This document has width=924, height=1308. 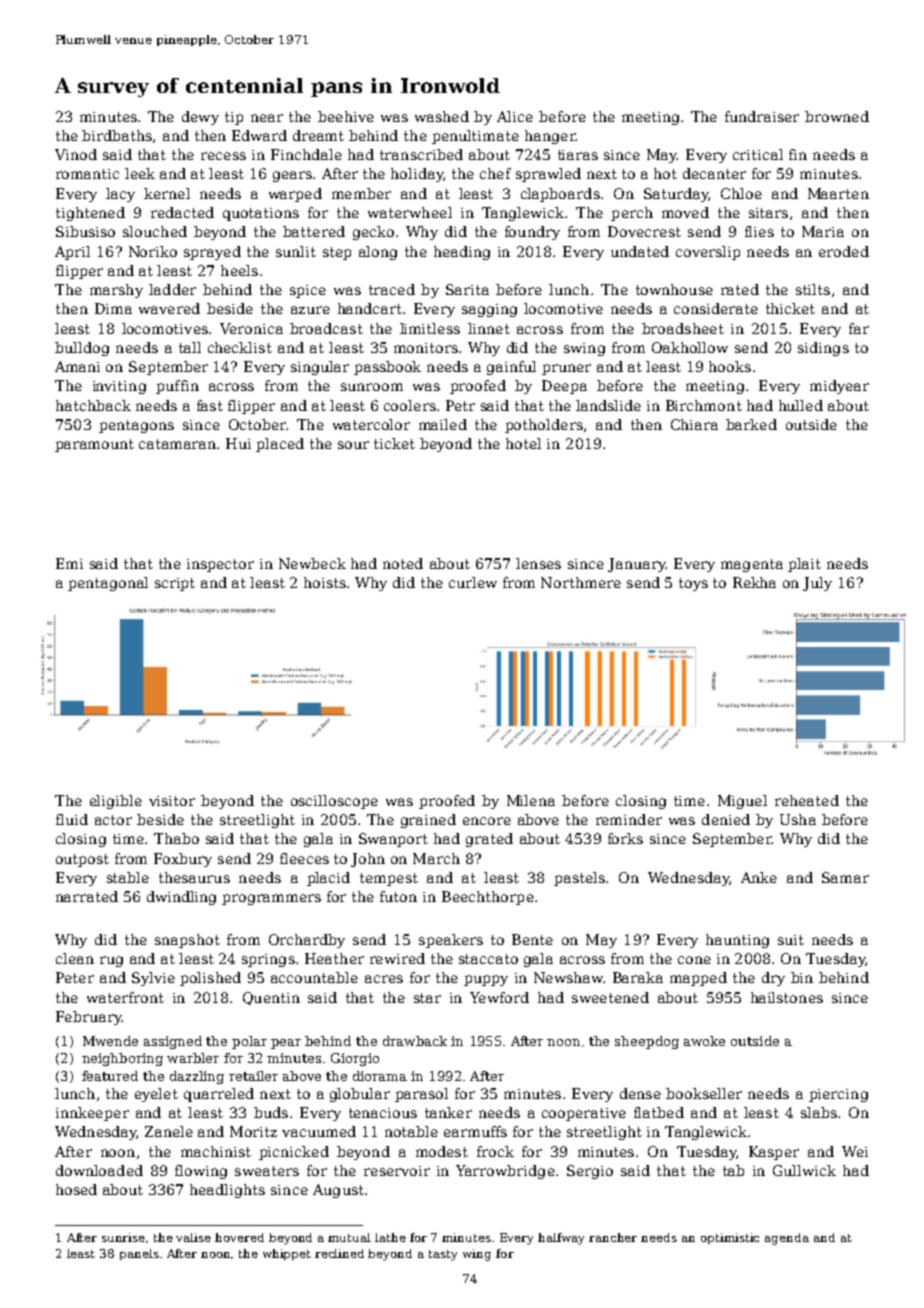 I want to click on eligible, so click(x=116, y=802).
